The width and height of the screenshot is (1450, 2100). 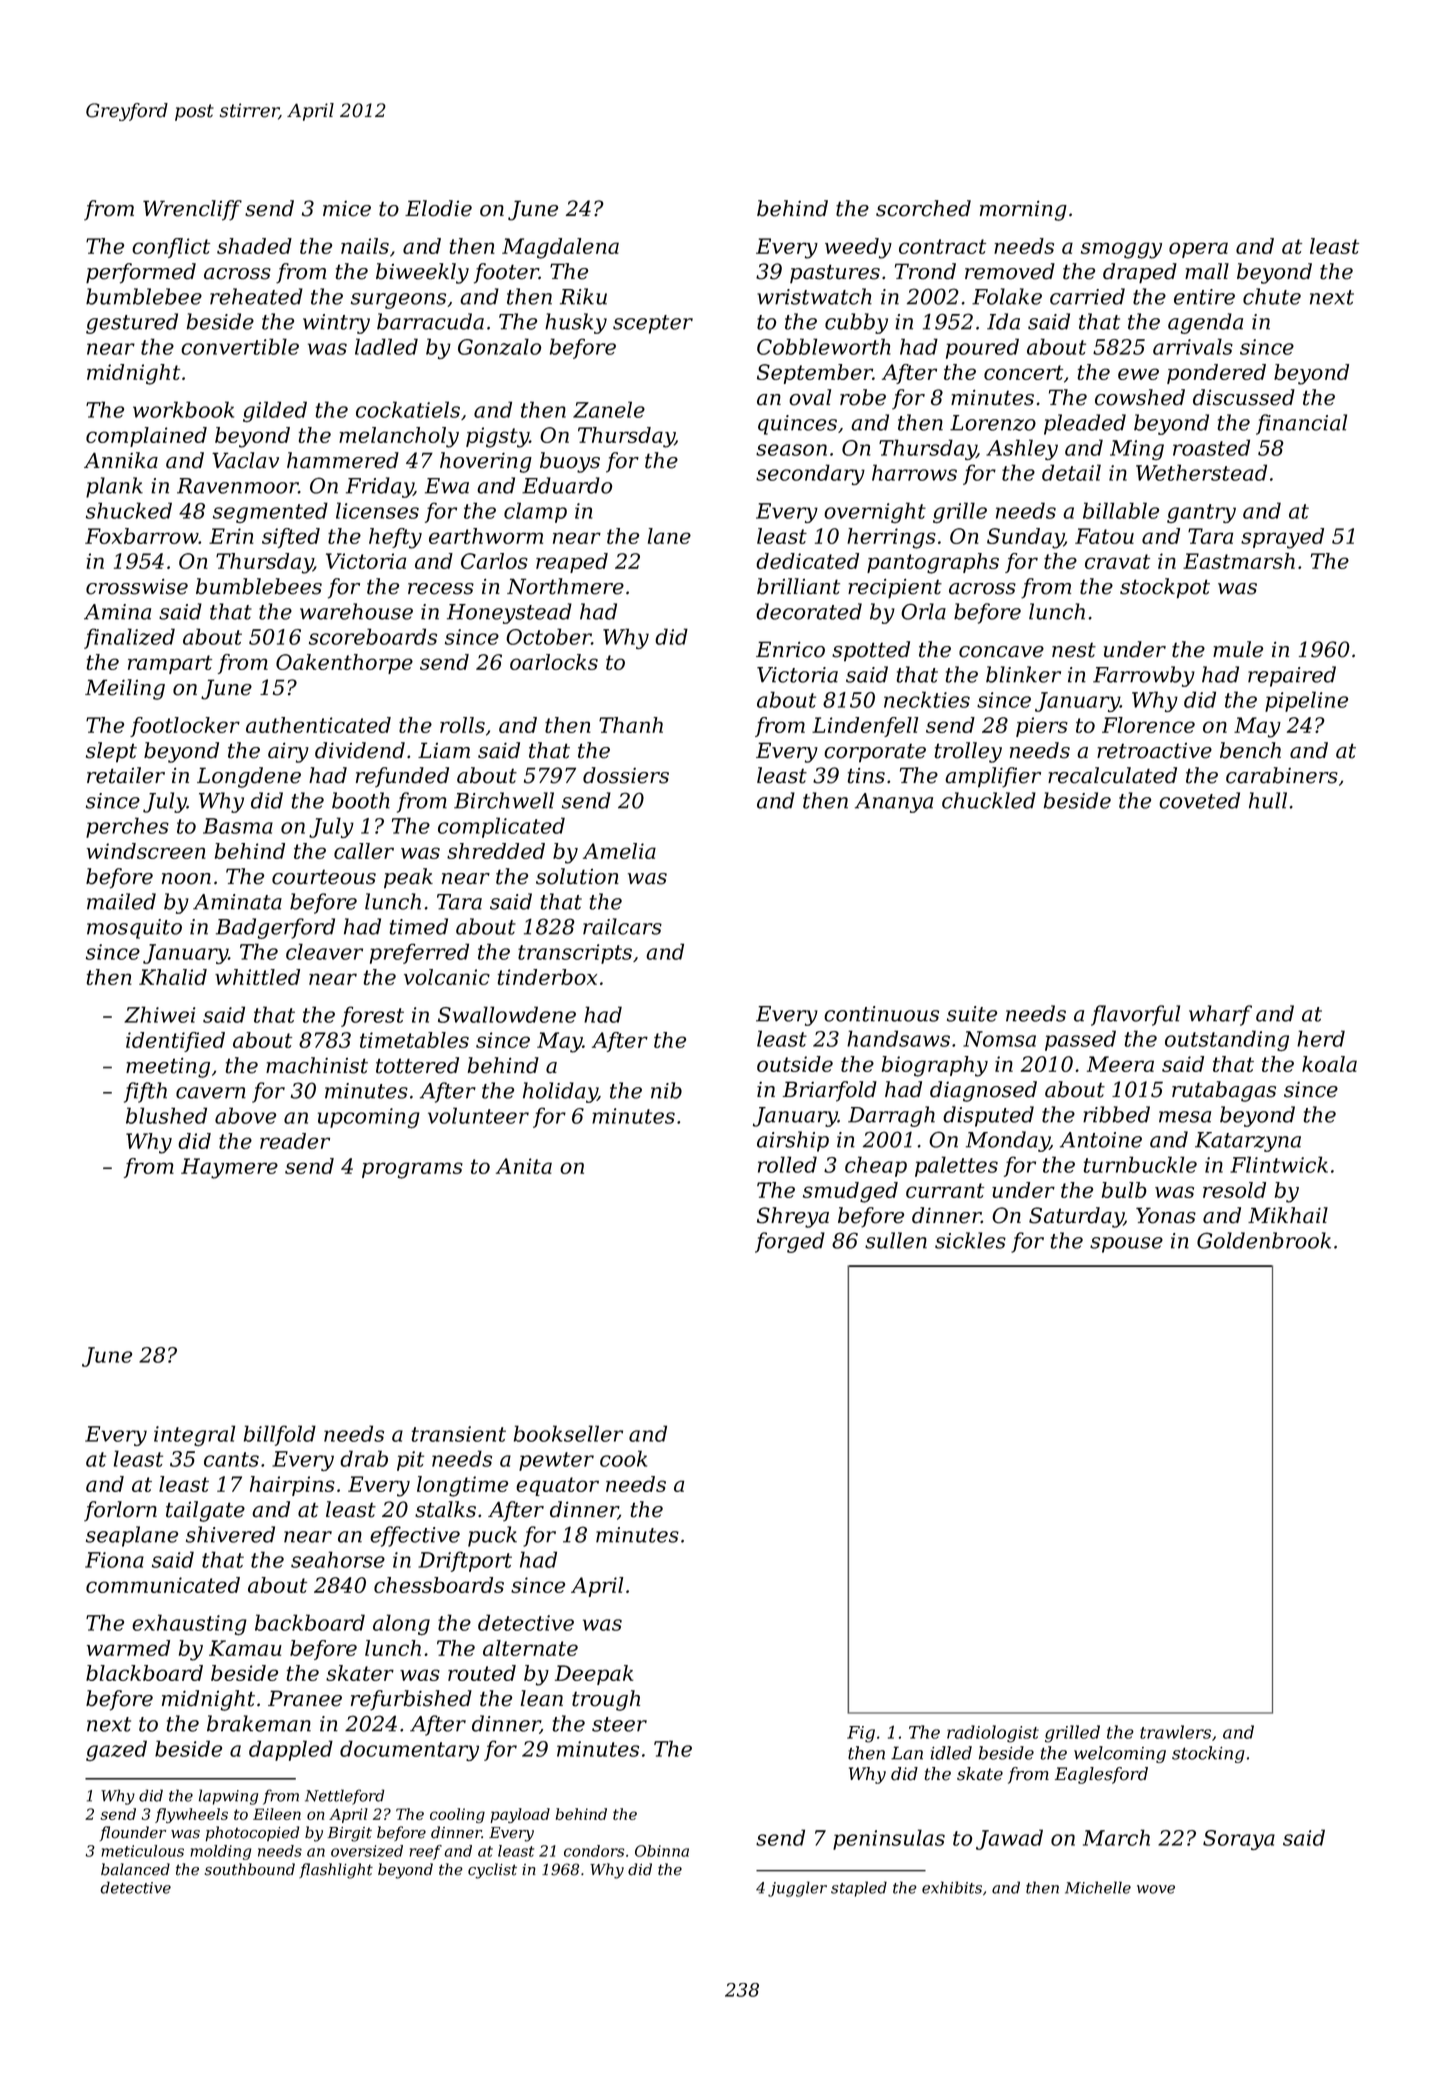 I want to click on Obinna, so click(x=662, y=1851).
